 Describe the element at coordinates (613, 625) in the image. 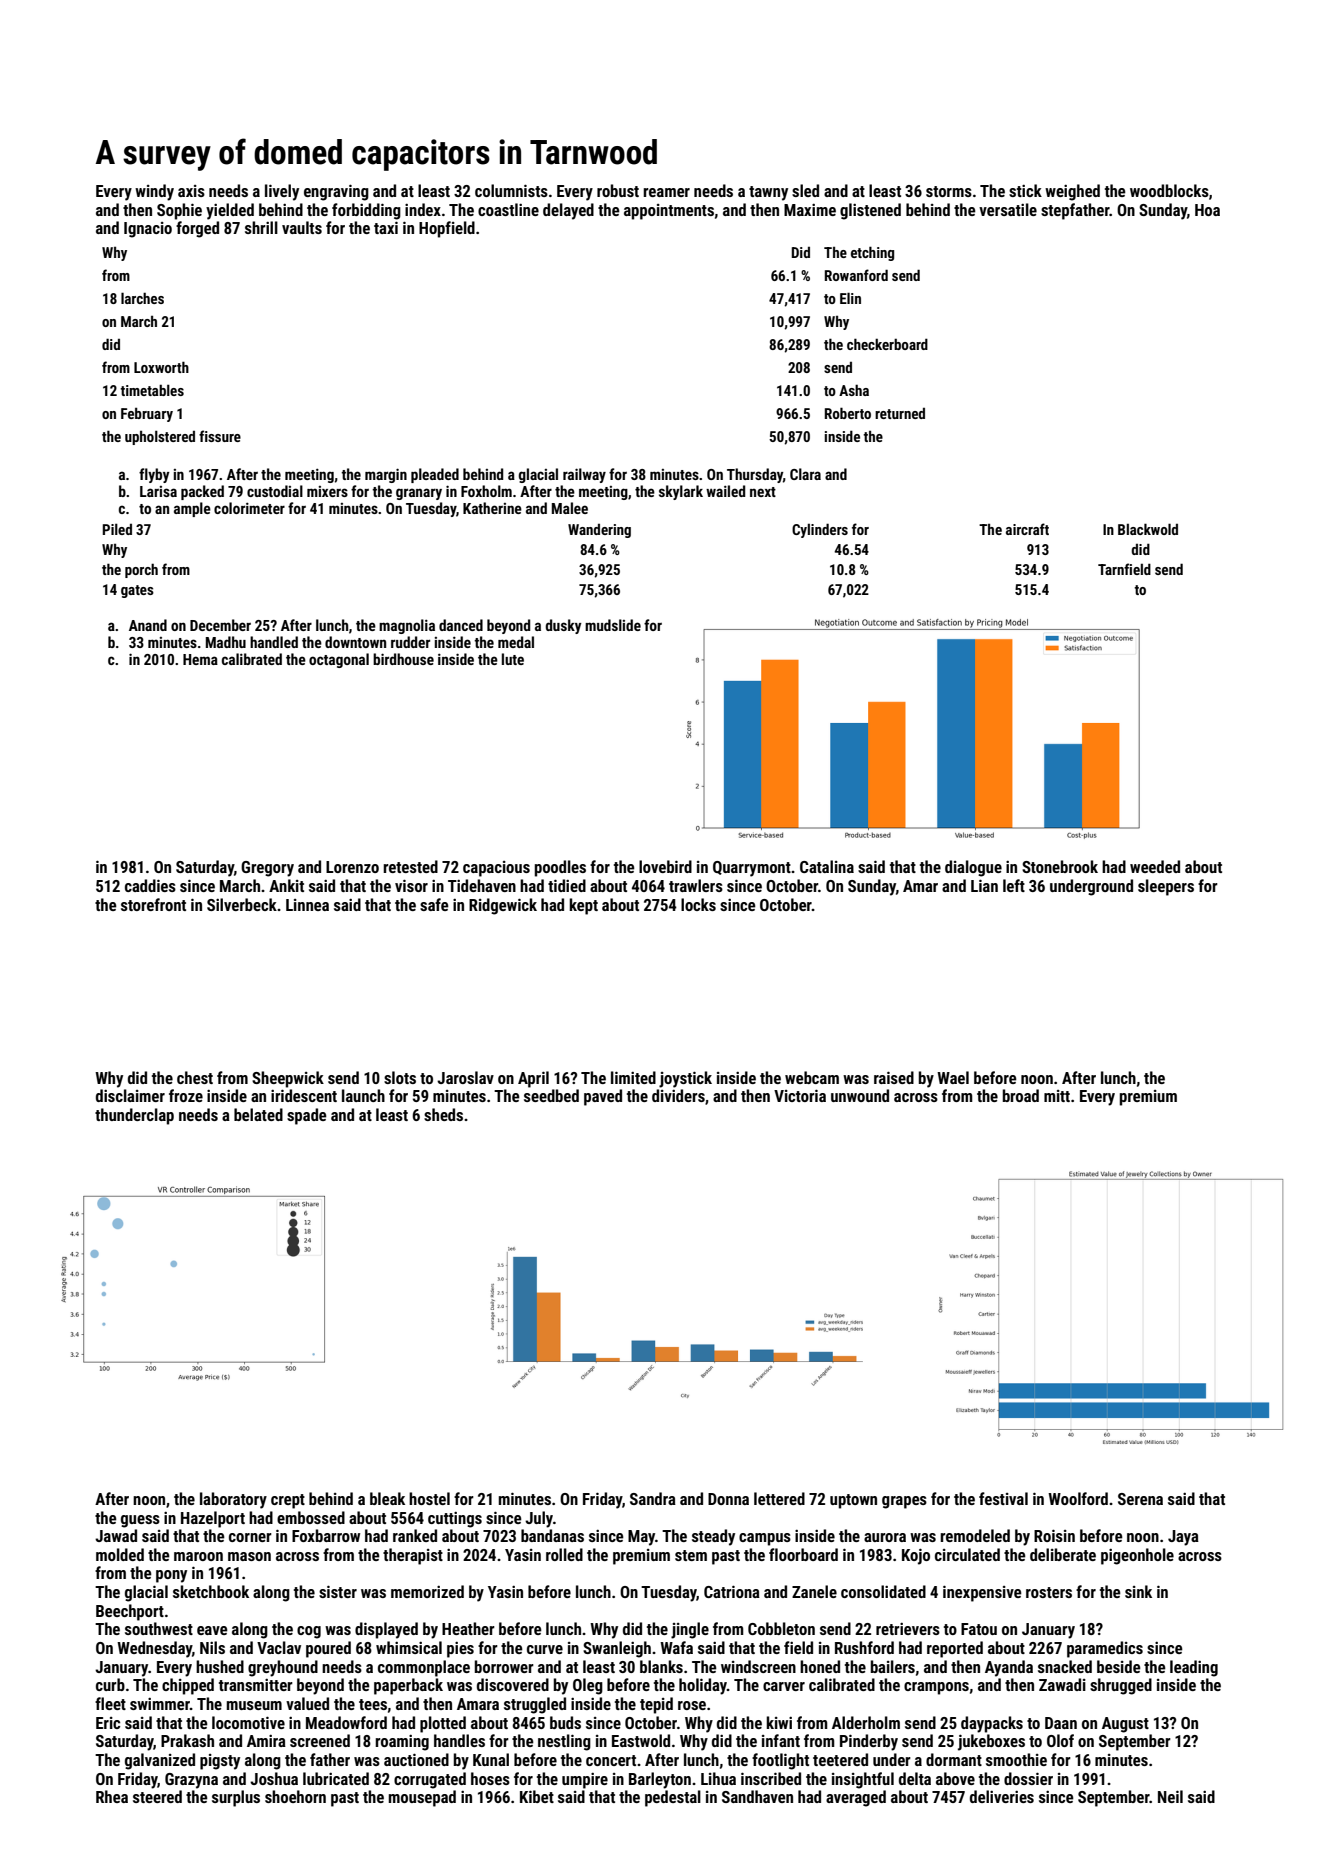

I see `mudslide` at that location.
